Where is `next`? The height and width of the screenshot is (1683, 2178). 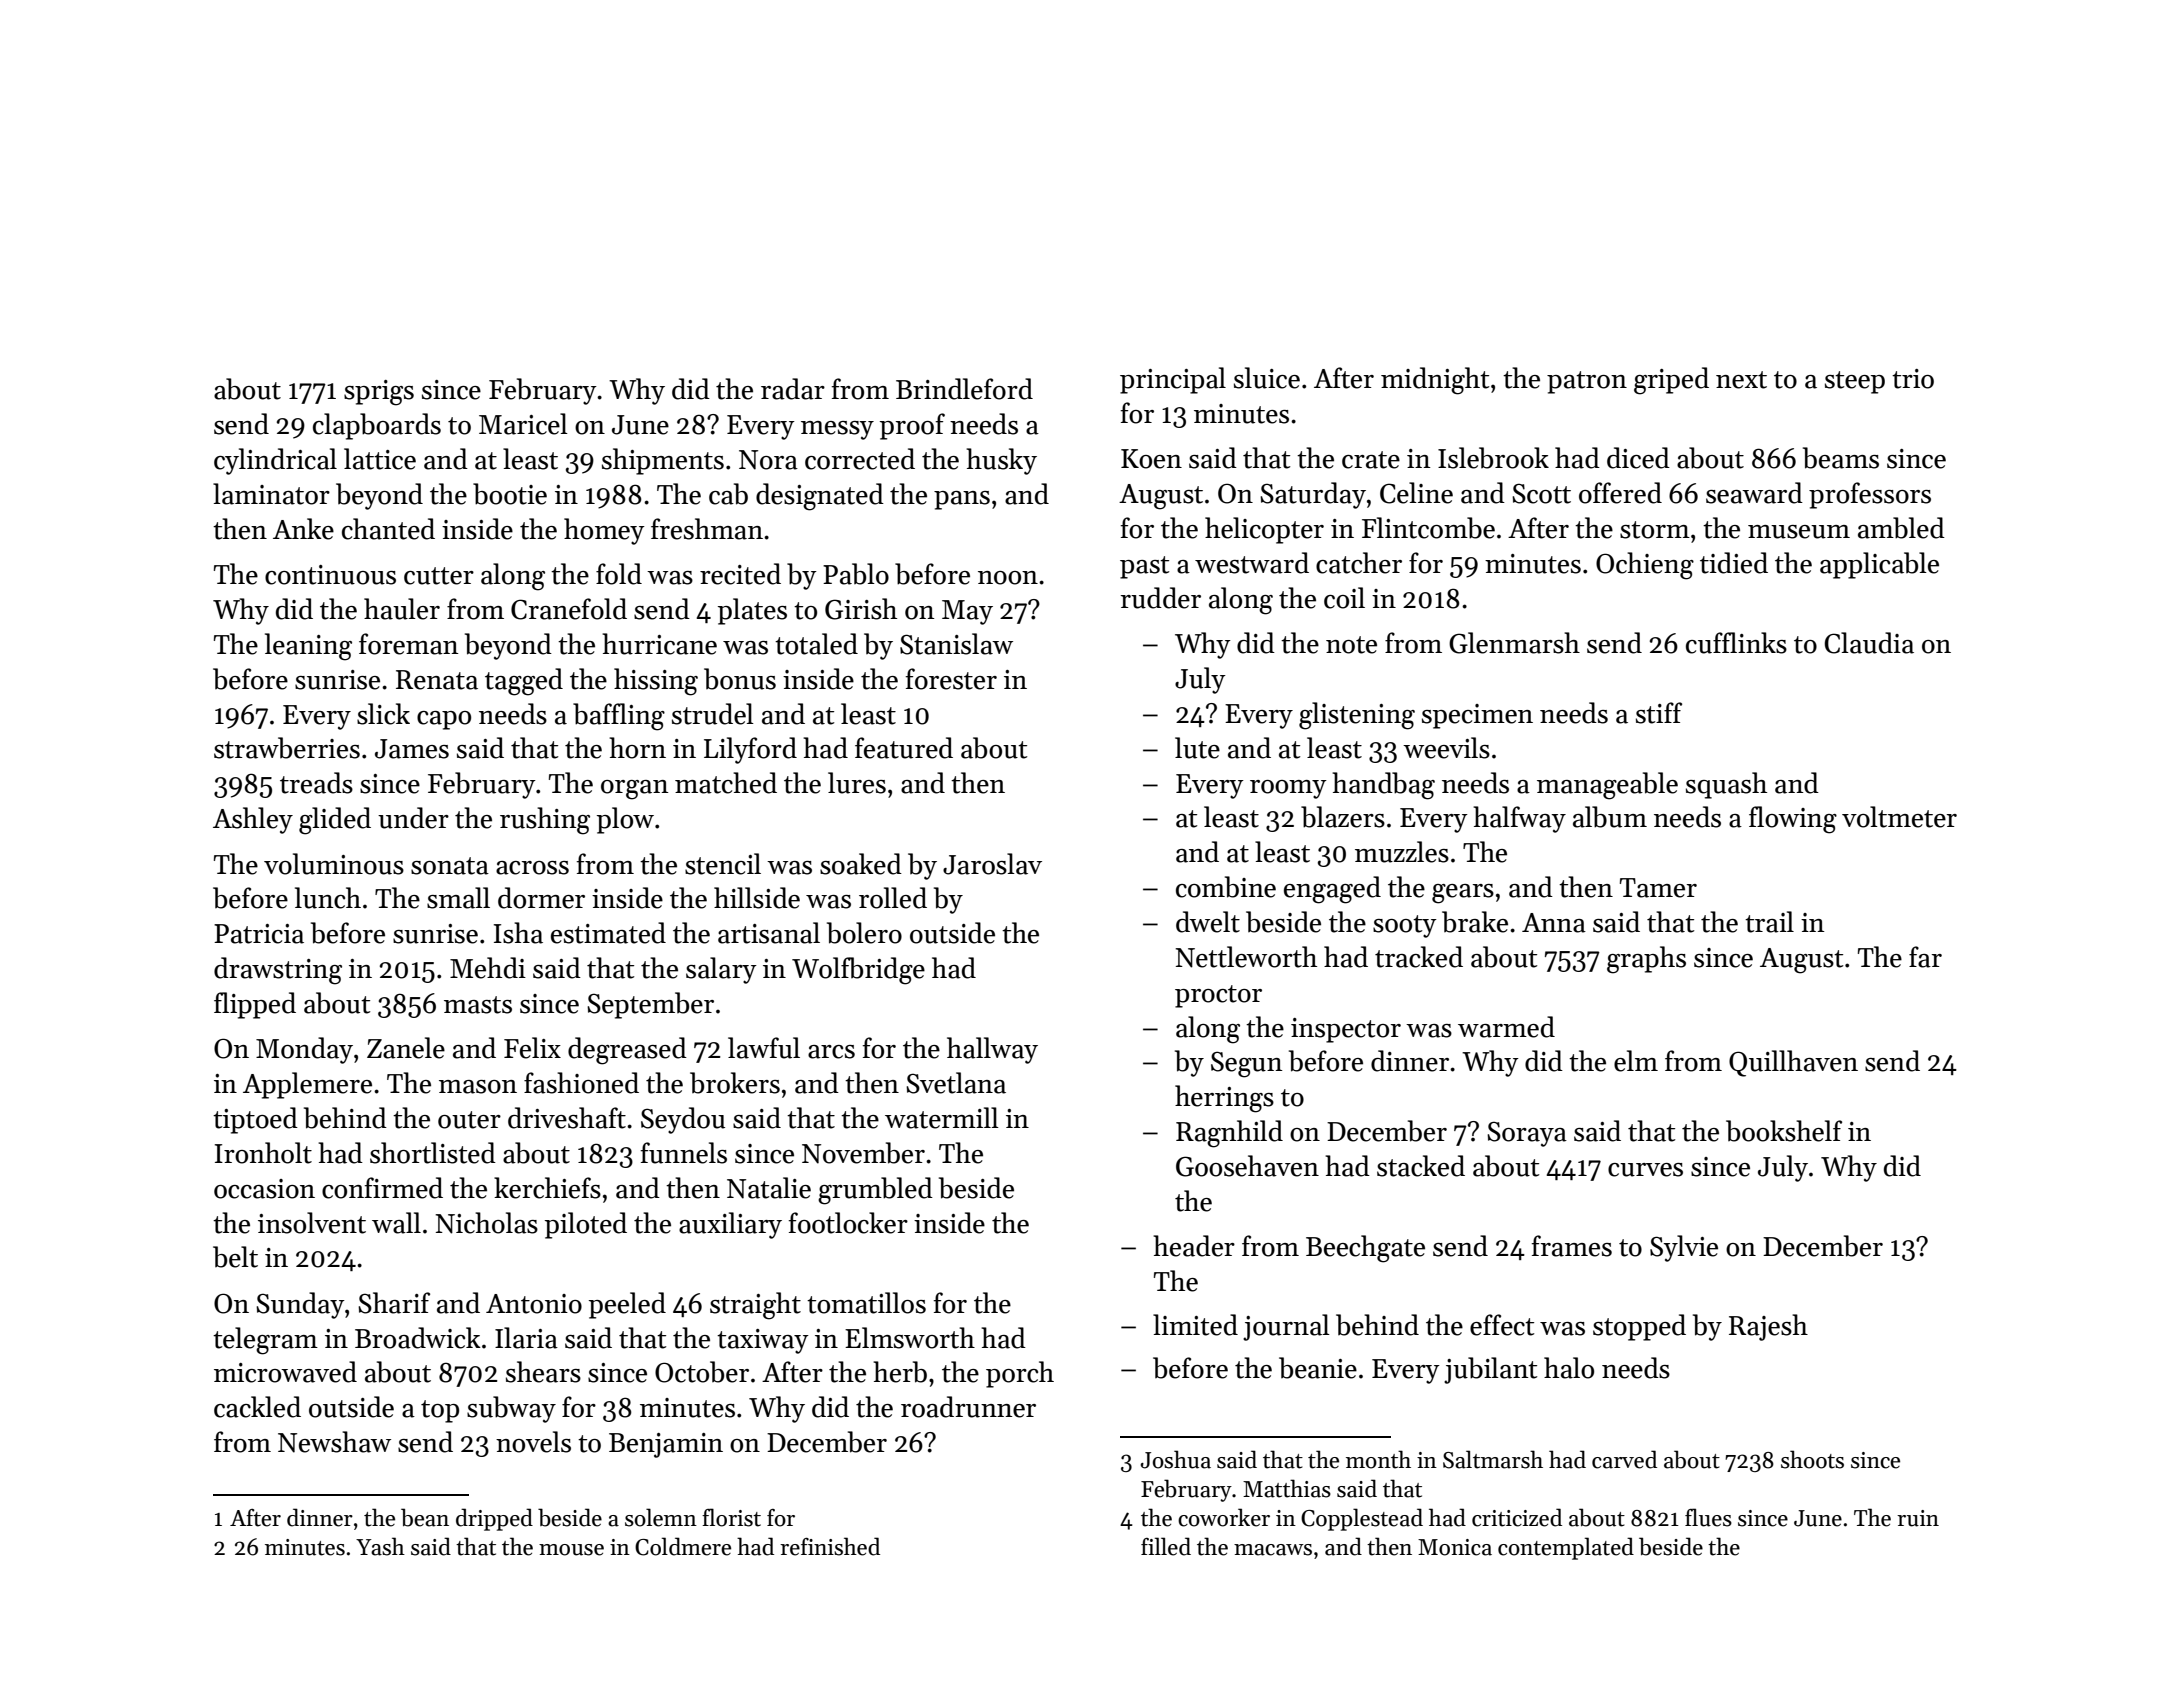 next is located at coordinates (1741, 380).
